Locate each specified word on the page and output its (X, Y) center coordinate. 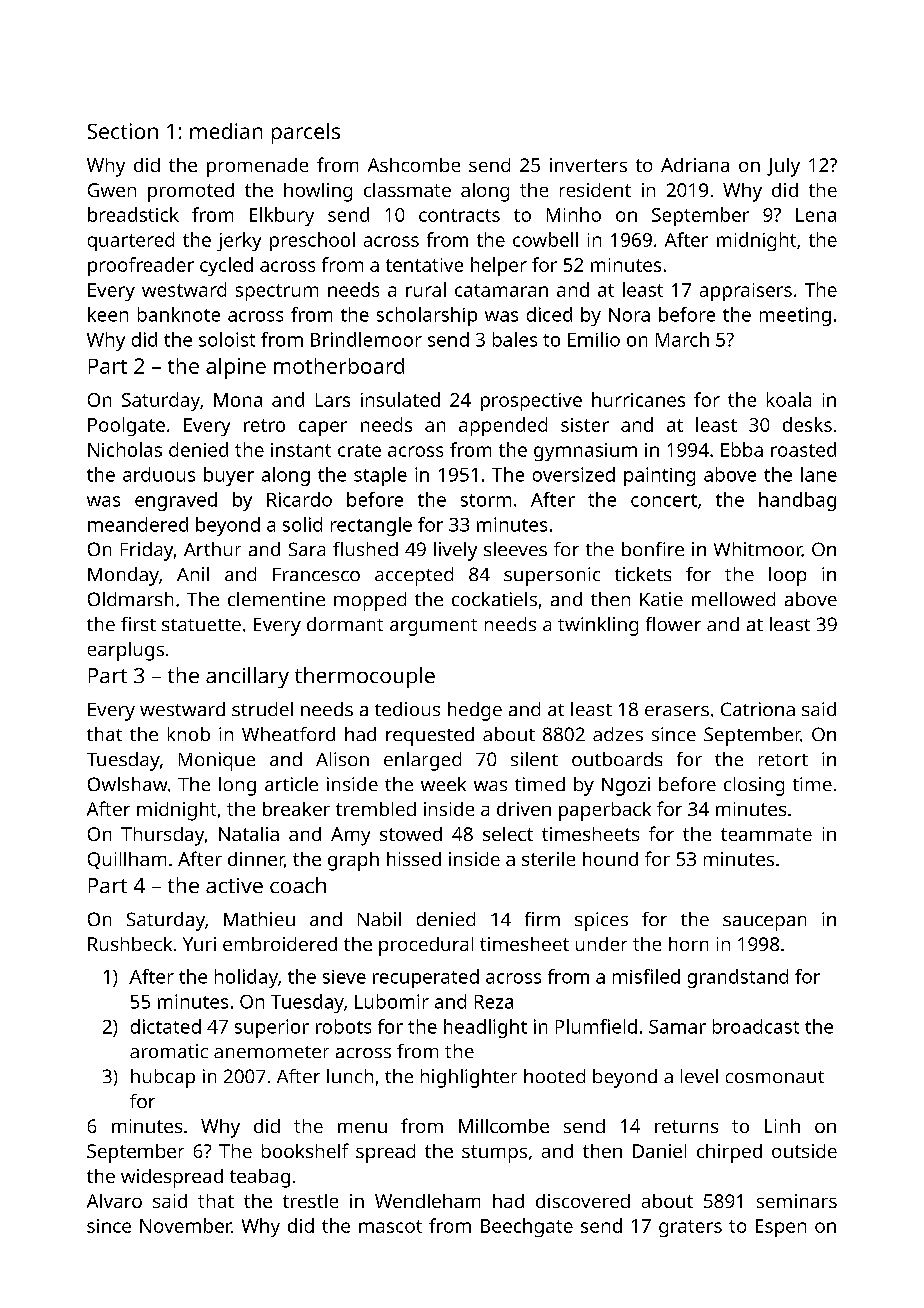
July (783, 167)
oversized (574, 474)
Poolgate (126, 426)
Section (123, 131)
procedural (426, 946)
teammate (766, 834)
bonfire (653, 549)
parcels (306, 133)
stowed (411, 834)
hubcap (163, 1078)
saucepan (764, 923)
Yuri (199, 944)
